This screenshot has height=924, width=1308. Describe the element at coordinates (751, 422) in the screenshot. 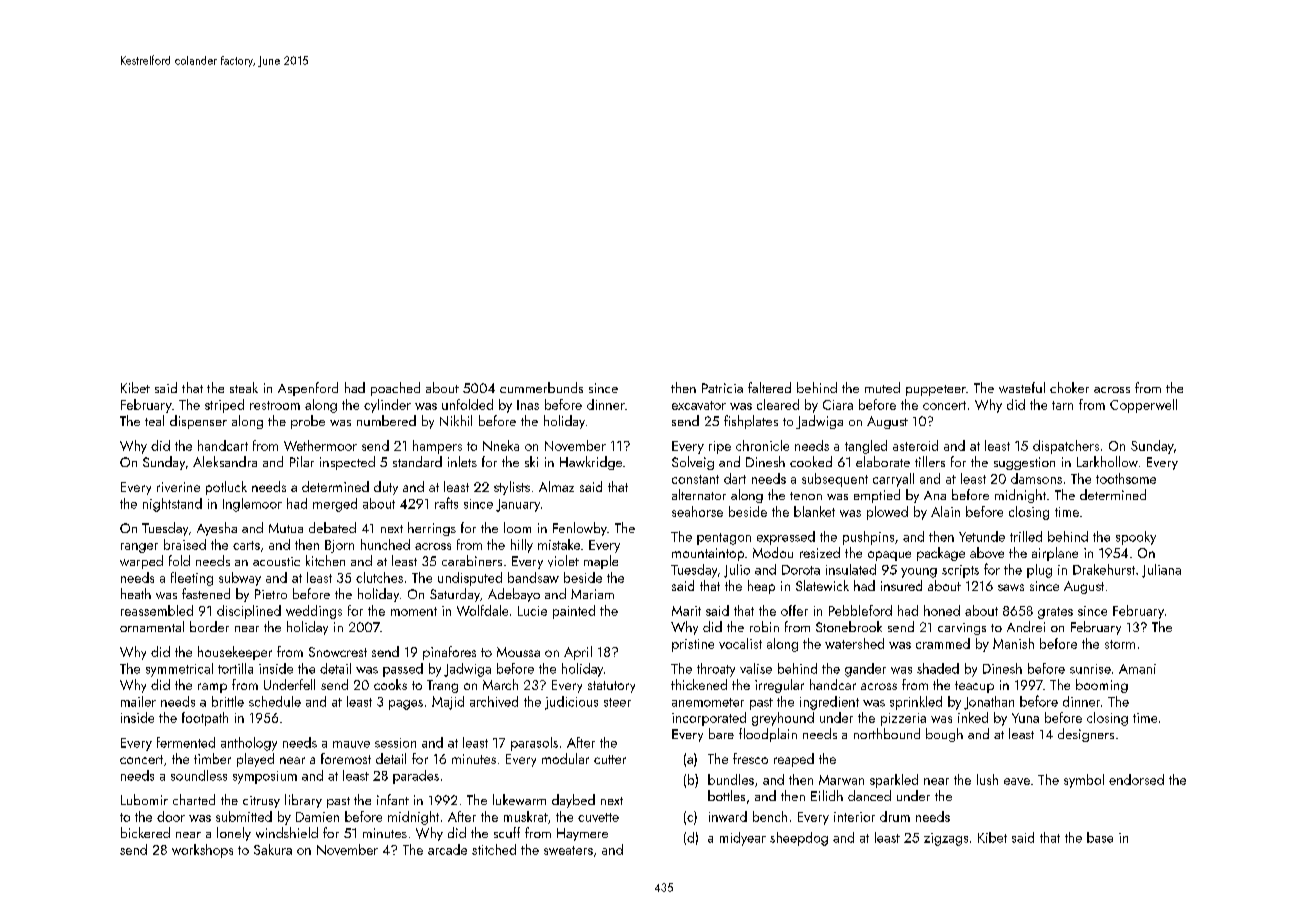

I see `fishplates` at that location.
